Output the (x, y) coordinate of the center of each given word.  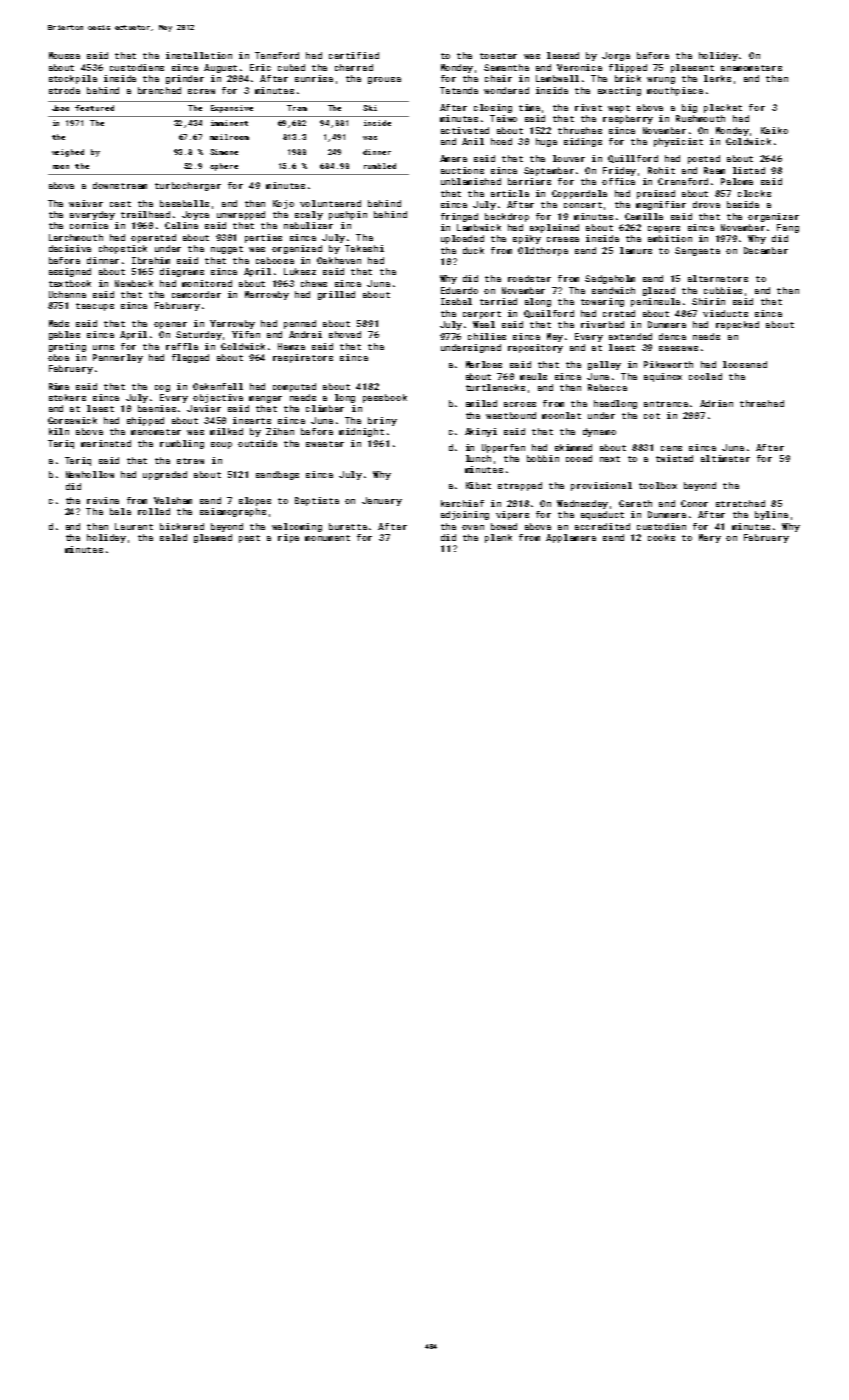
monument (327, 538)
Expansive (232, 109)
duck (473, 250)
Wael (484, 324)
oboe (58, 357)
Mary (710, 538)
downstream (120, 185)
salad (173, 537)
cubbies (723, 290)
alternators (718, 278)
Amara (453, 158)
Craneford (683, 181)
